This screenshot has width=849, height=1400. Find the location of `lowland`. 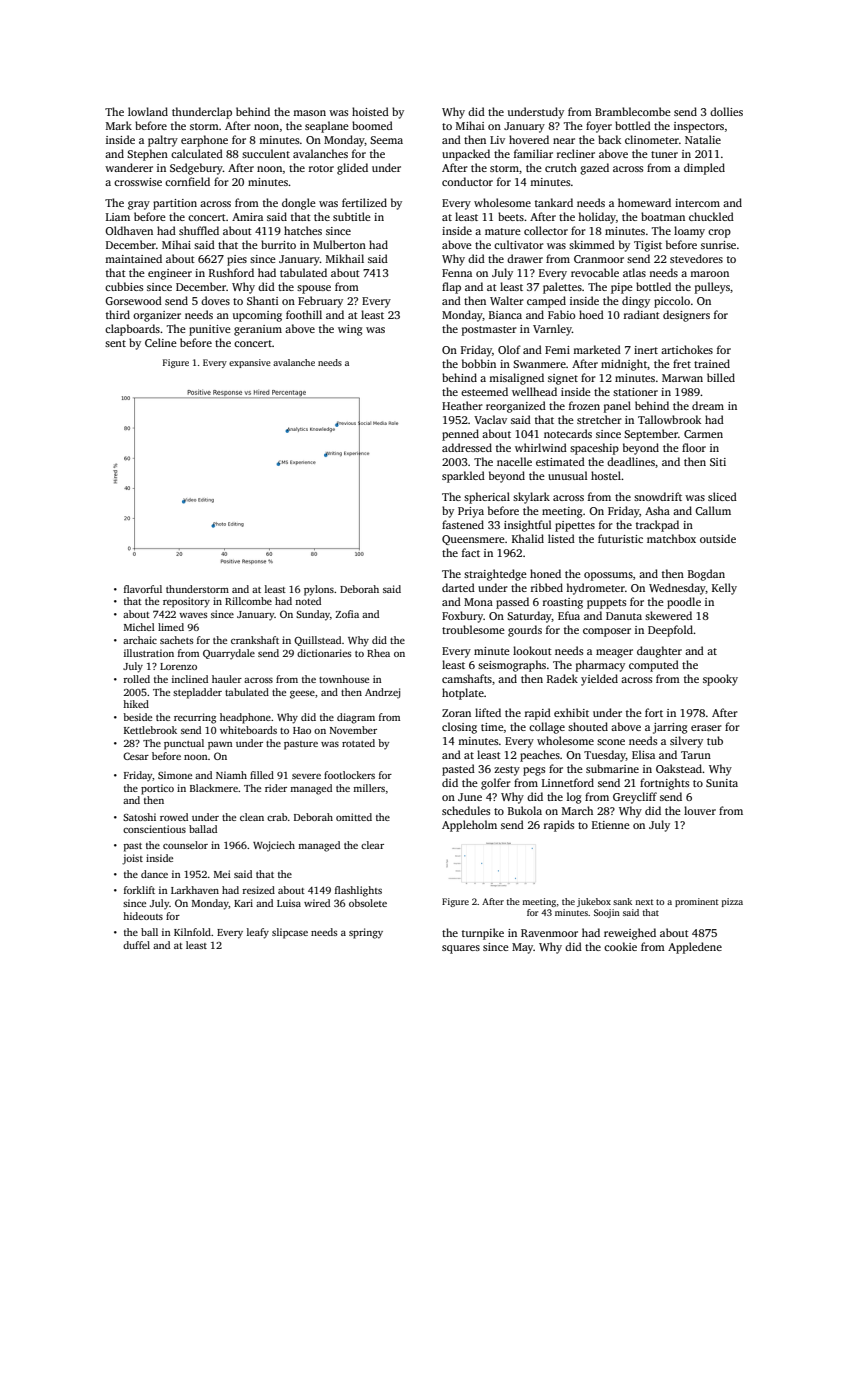

lowland is located at coordinates (148, 111).
